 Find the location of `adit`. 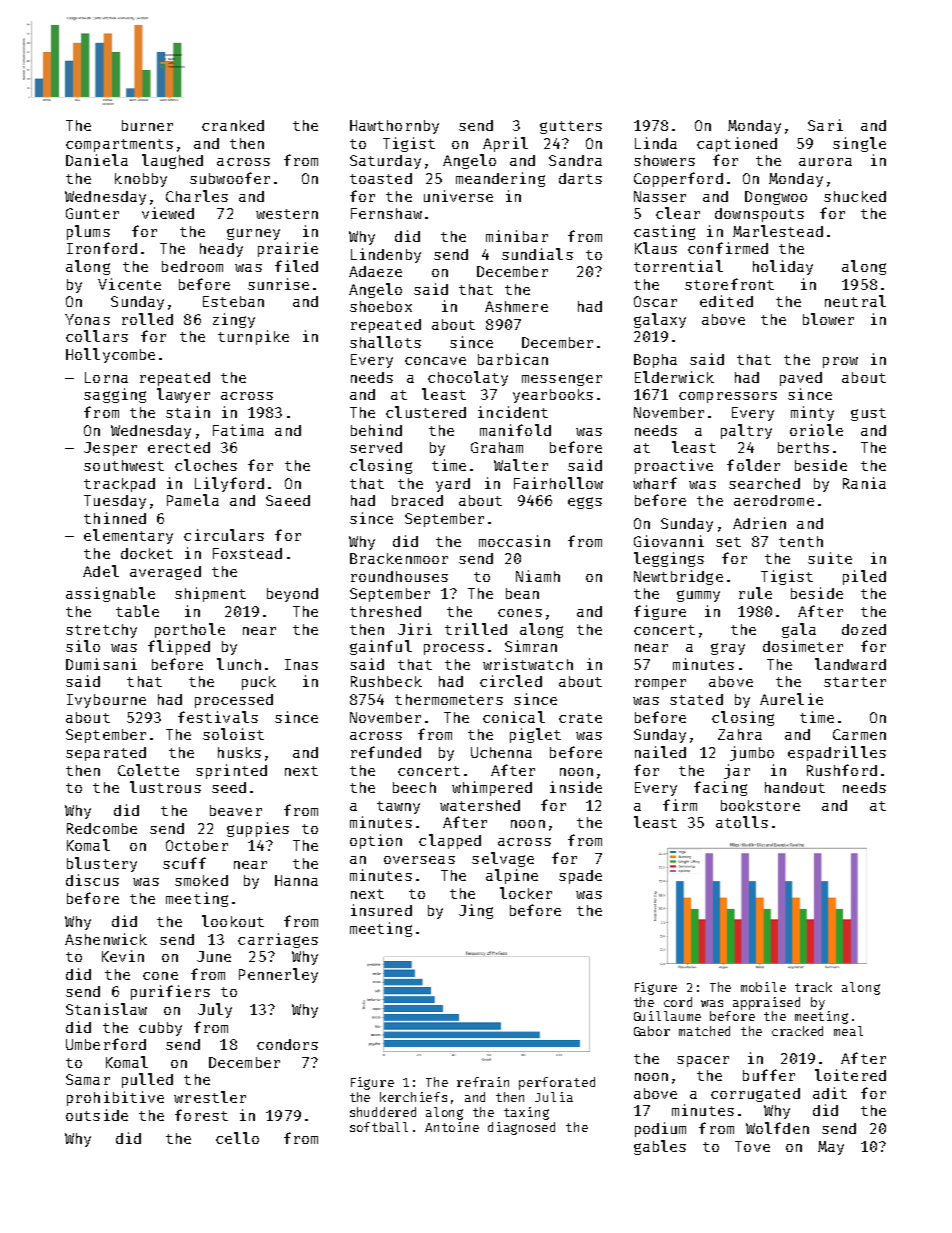

adit is located at coordinates (830, 1093).
